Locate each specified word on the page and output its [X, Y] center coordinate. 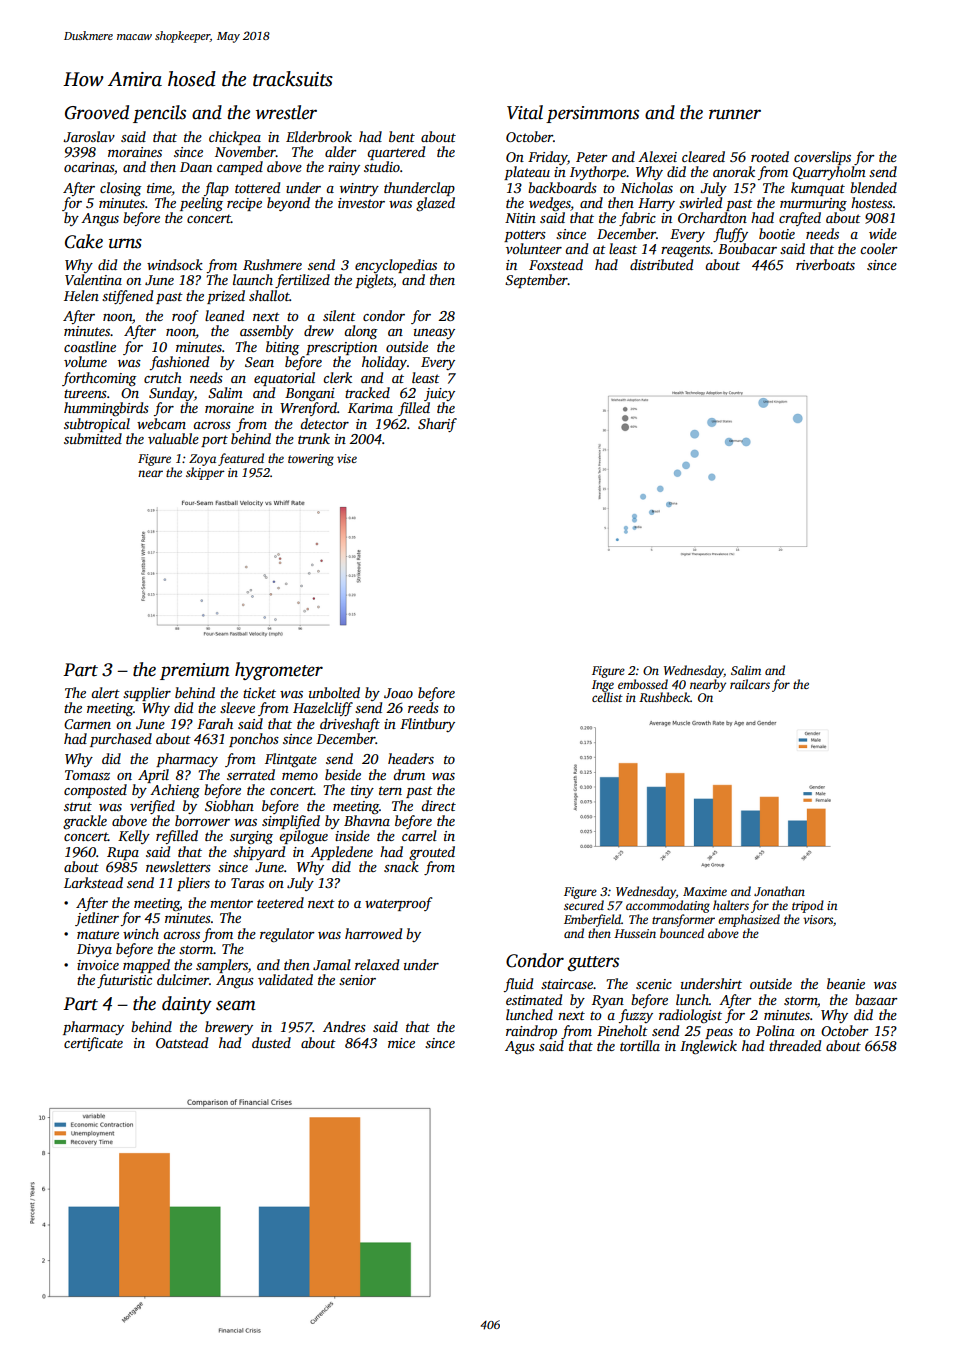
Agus [520, 1048]
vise [347, 458]
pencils [159, 114]
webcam [161, 423]
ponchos [254, 740]
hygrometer [279, 671]
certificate [93, 1044]
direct [438, 805]
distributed [661, 264]
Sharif [437, 425]
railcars [750, 684]
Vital [525, 112]
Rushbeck [664, 697]
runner [735, 114]
